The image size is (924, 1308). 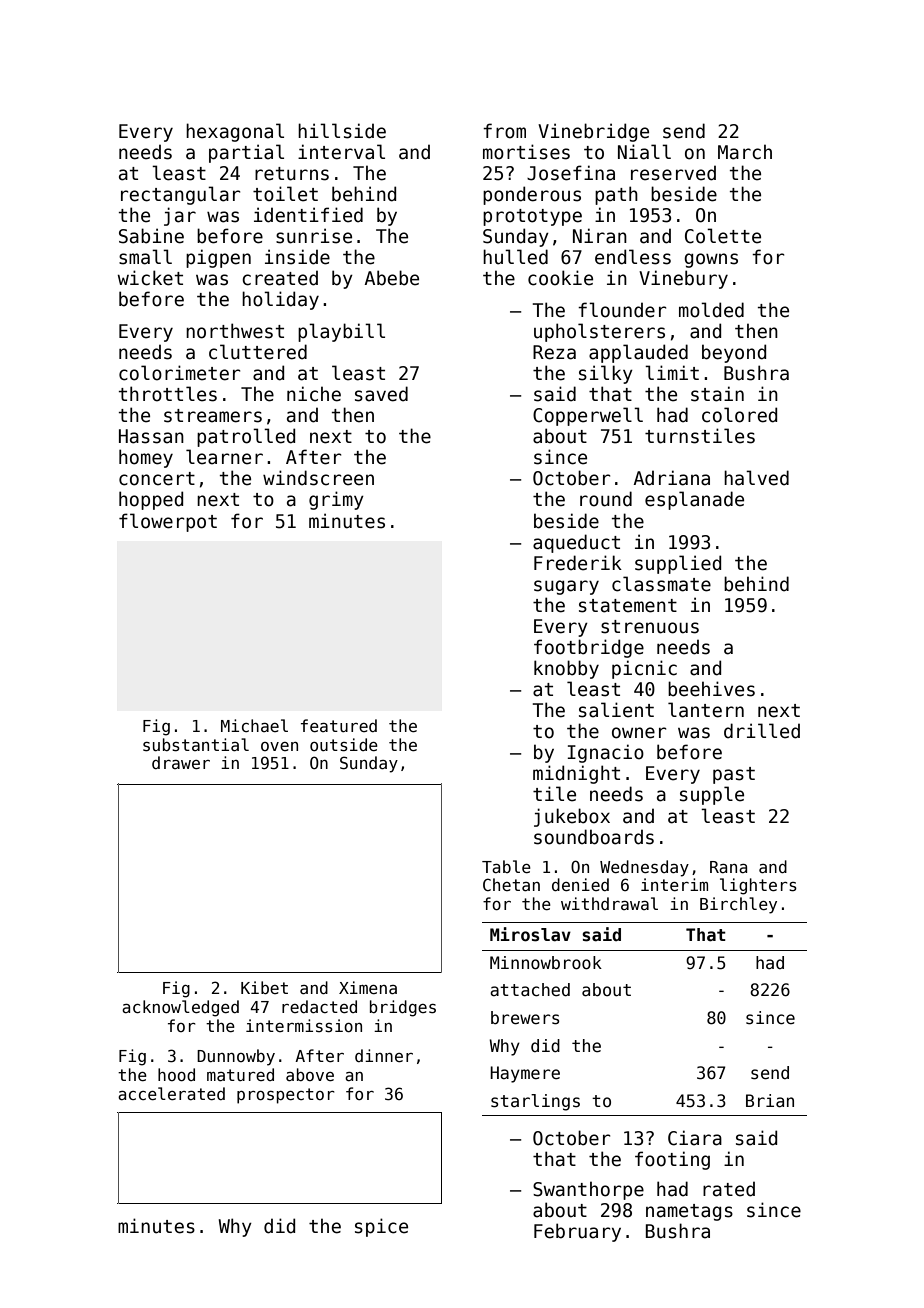 What do you see at coordinates (403, 1008) in the screenshot?
I see `bridges` at bounding box center [403, 1008].
